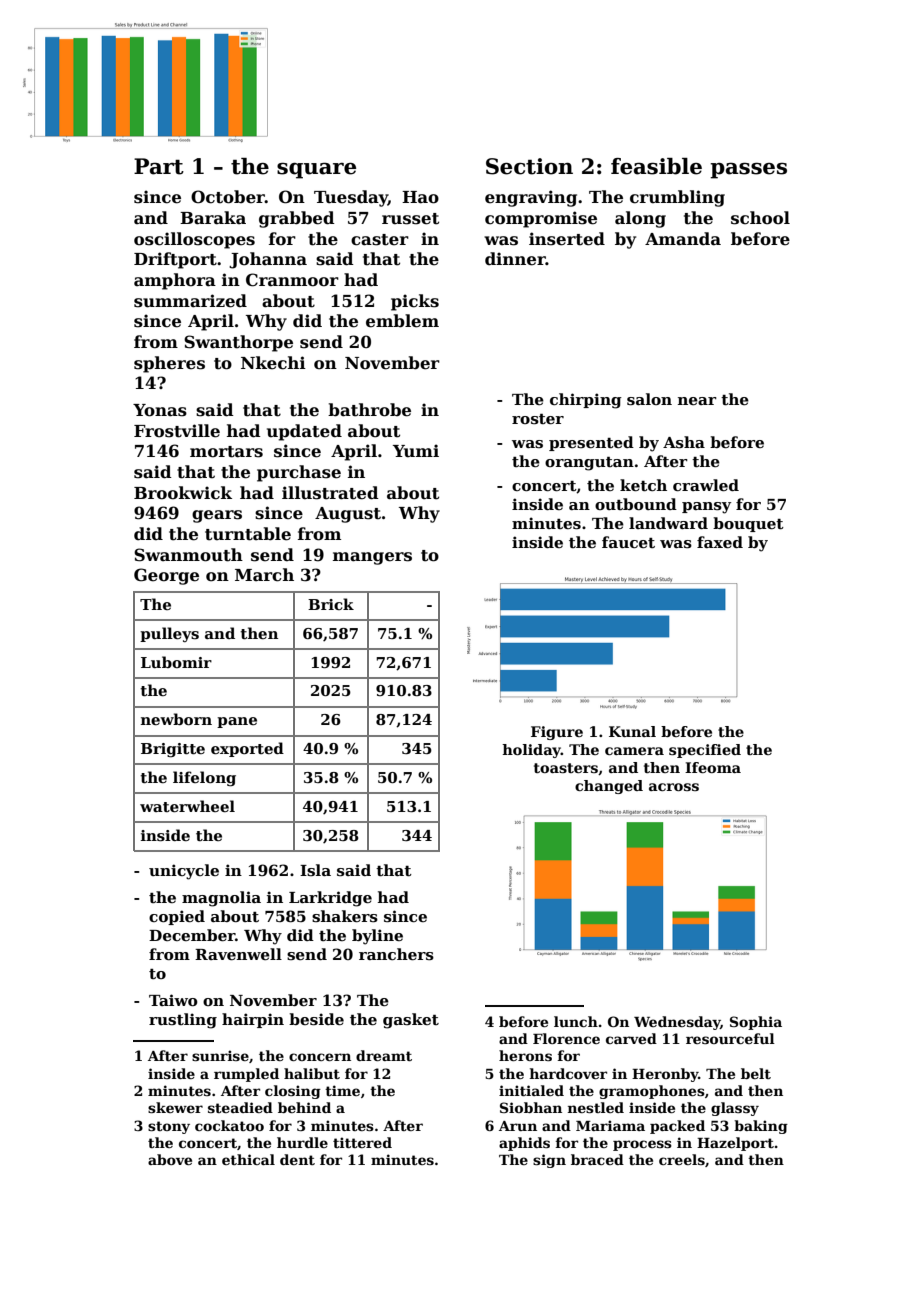 The height and width of the screenshot is (1311, 924). What do you see at coordinates (730, 1038) in the screenshot?
I see `resourceful` at bounding box center [730, 1038].
